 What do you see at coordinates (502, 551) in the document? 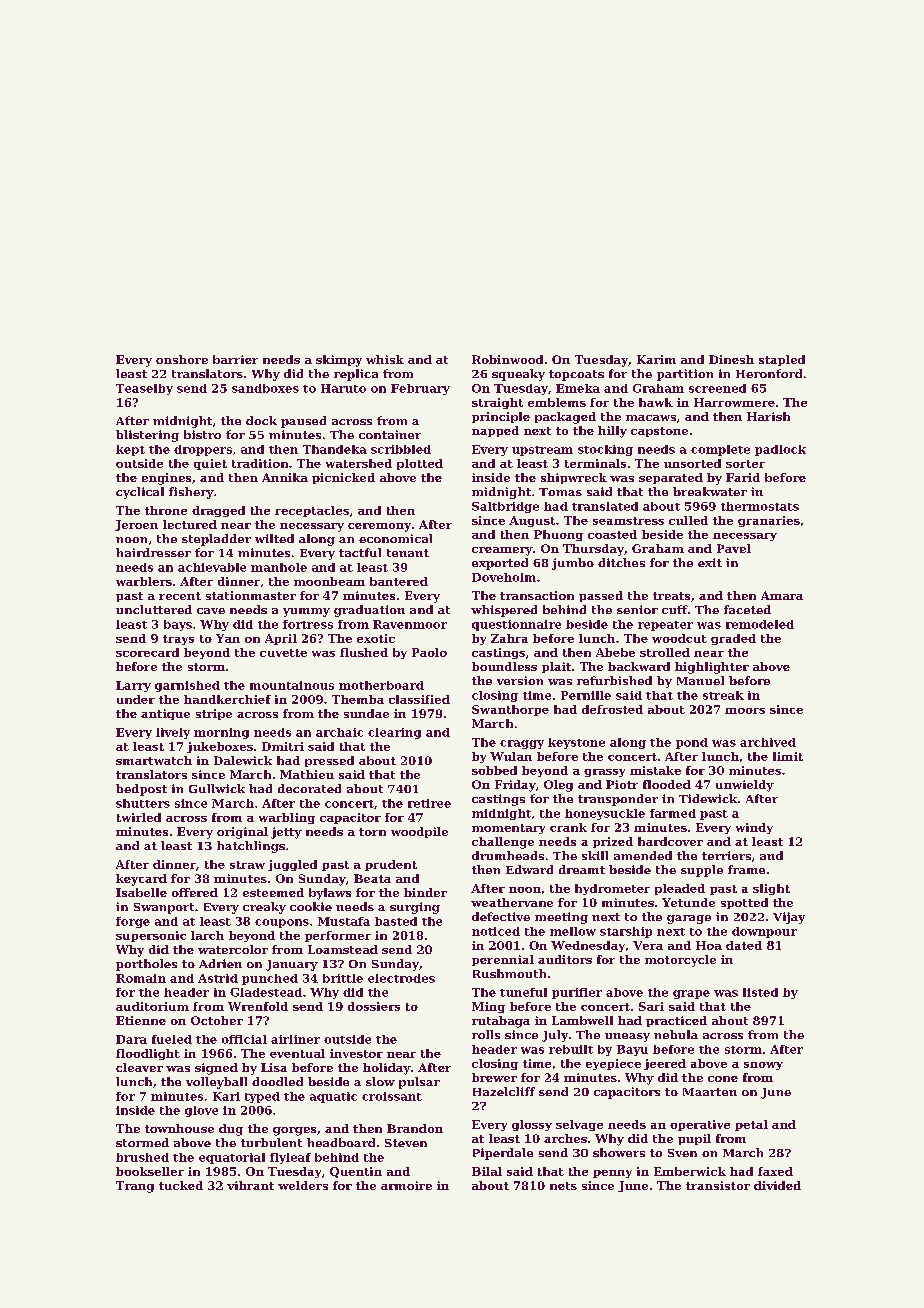
I see `creamery` at bounding box center [502, 551].
